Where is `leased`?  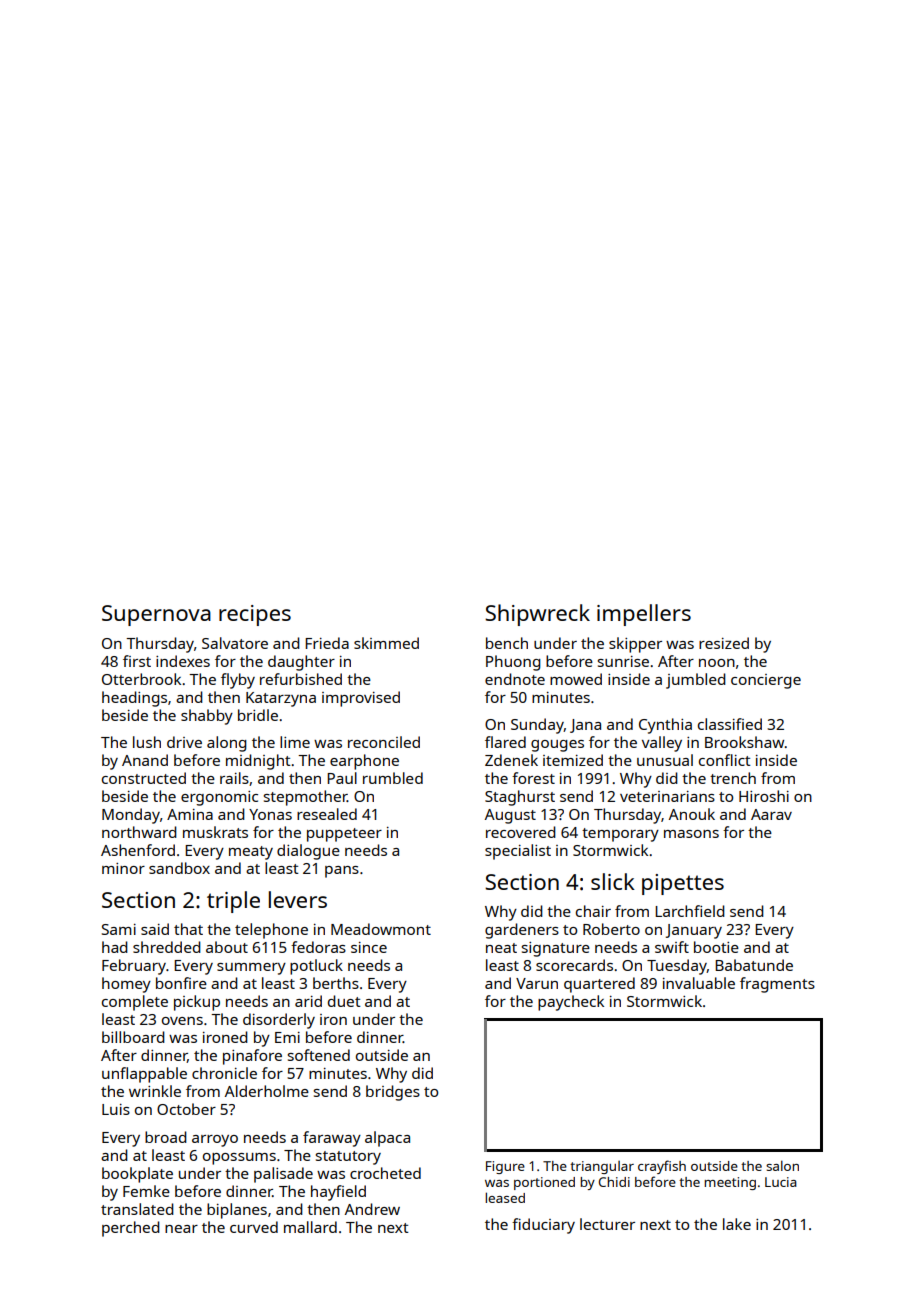
leased is located at coordinates (505, 1197).
